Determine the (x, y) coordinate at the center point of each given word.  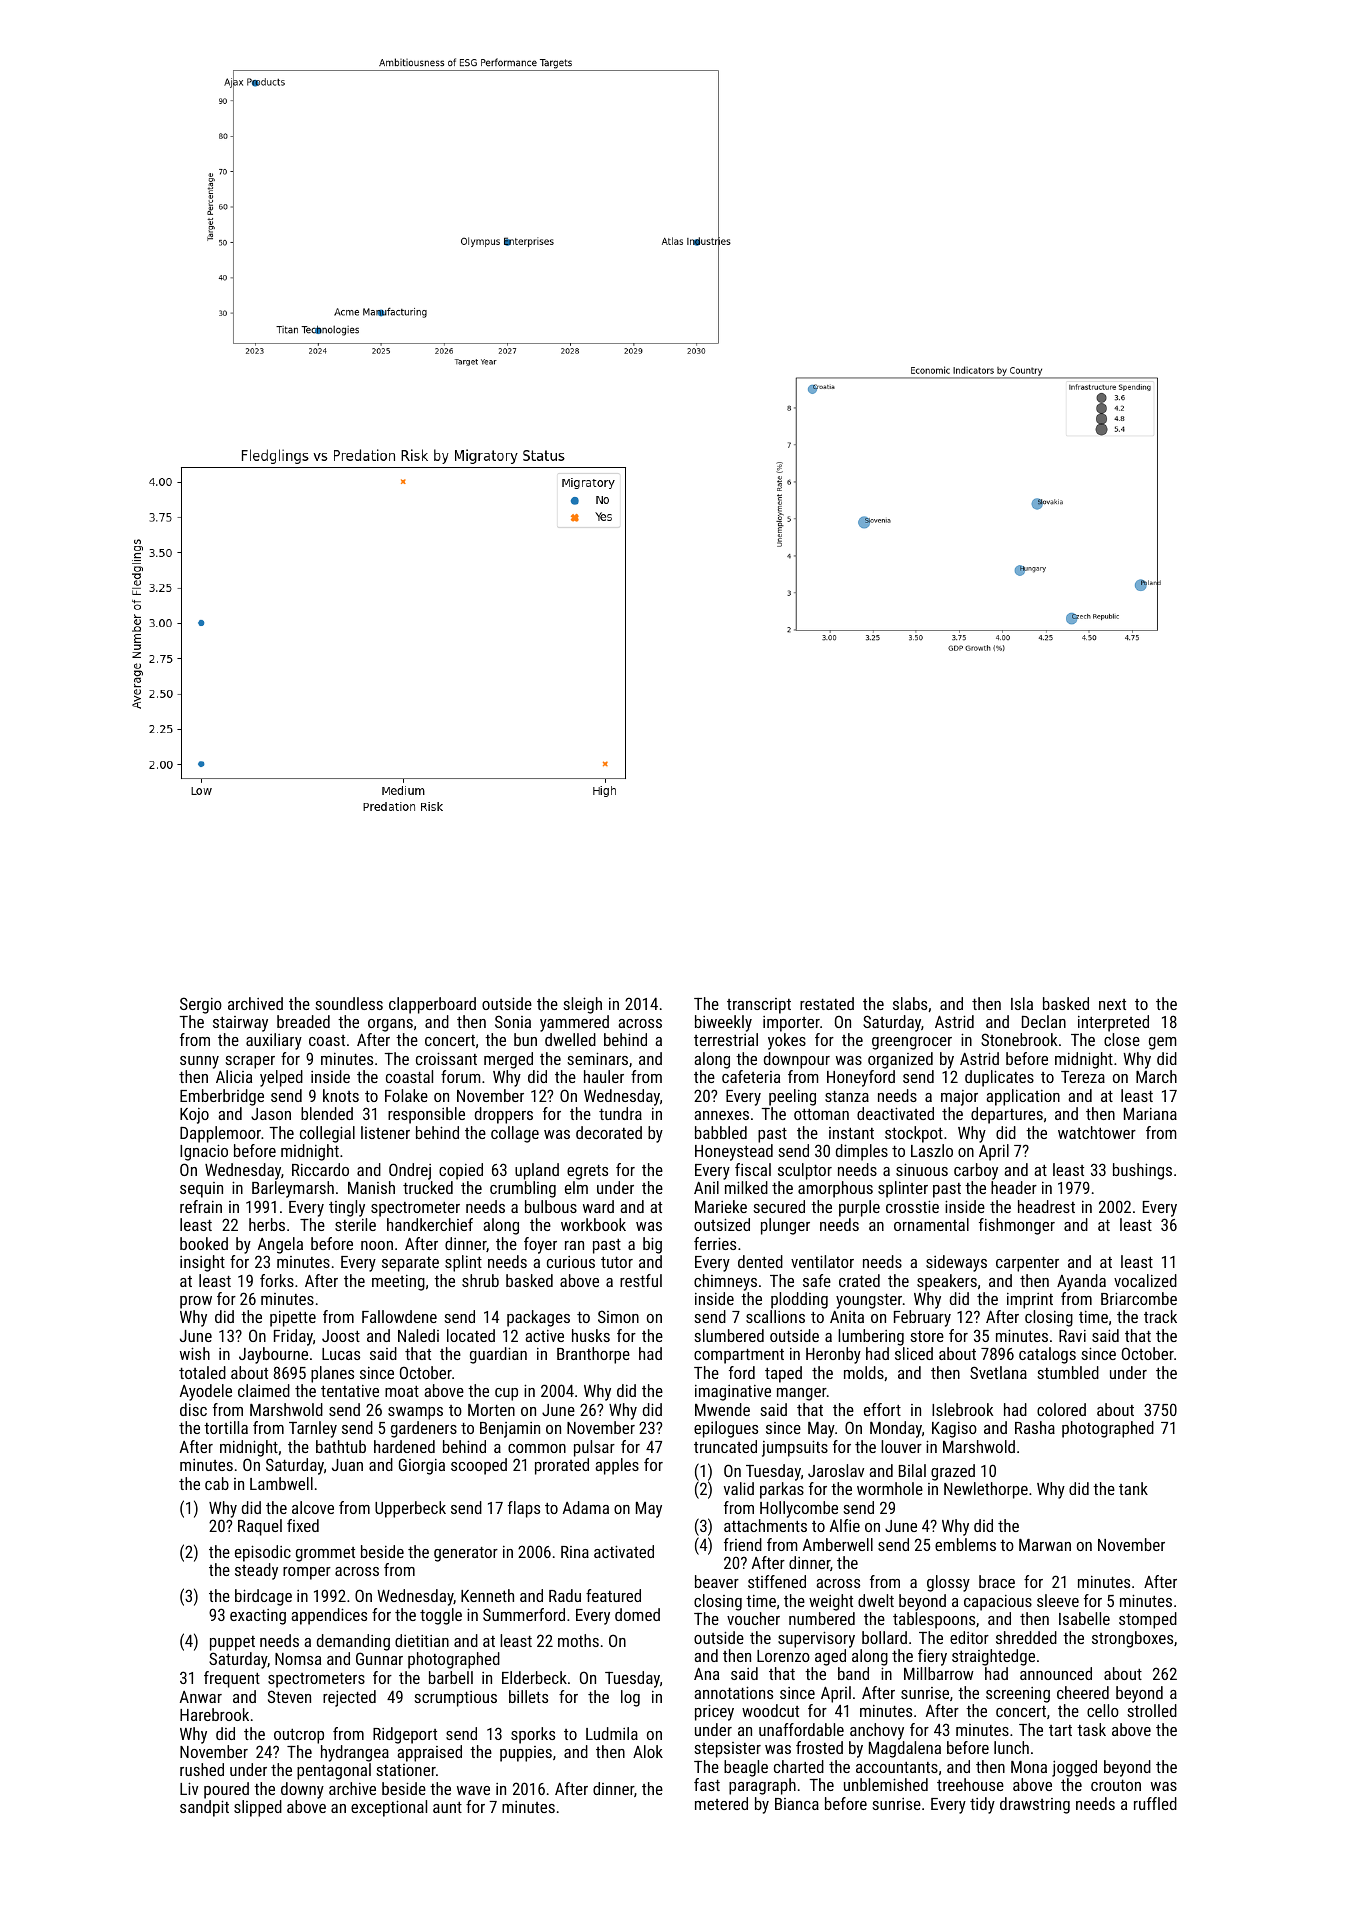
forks (277, 1280)
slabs (910, 1003)
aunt (447, 1807)
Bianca (797, 1804)
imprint (1030, 1301)
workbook (593, 1224)
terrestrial (726, 1039)
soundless (349, 1003)
